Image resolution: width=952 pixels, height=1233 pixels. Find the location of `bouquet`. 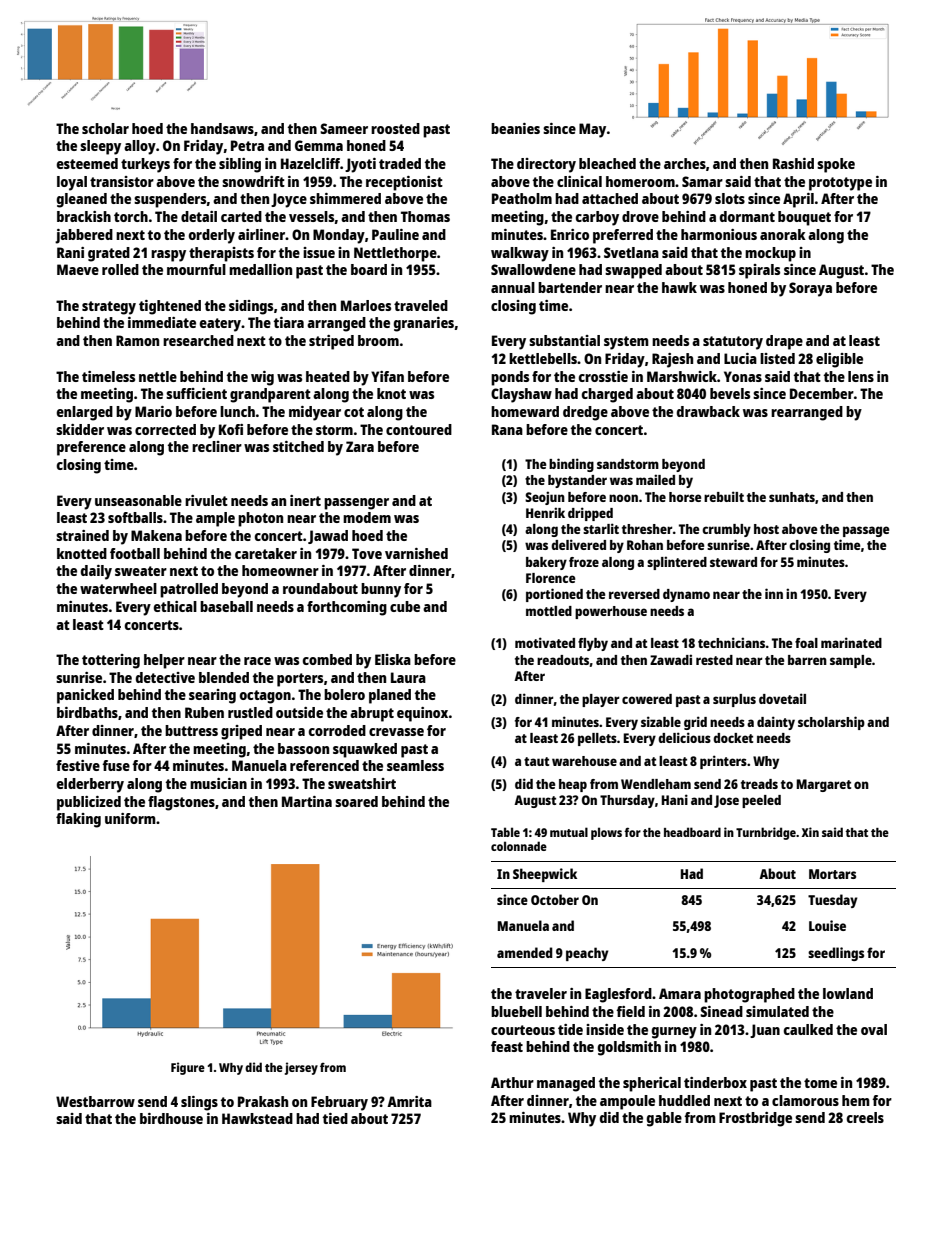

bouquet is located at coordinates (804, 218).
